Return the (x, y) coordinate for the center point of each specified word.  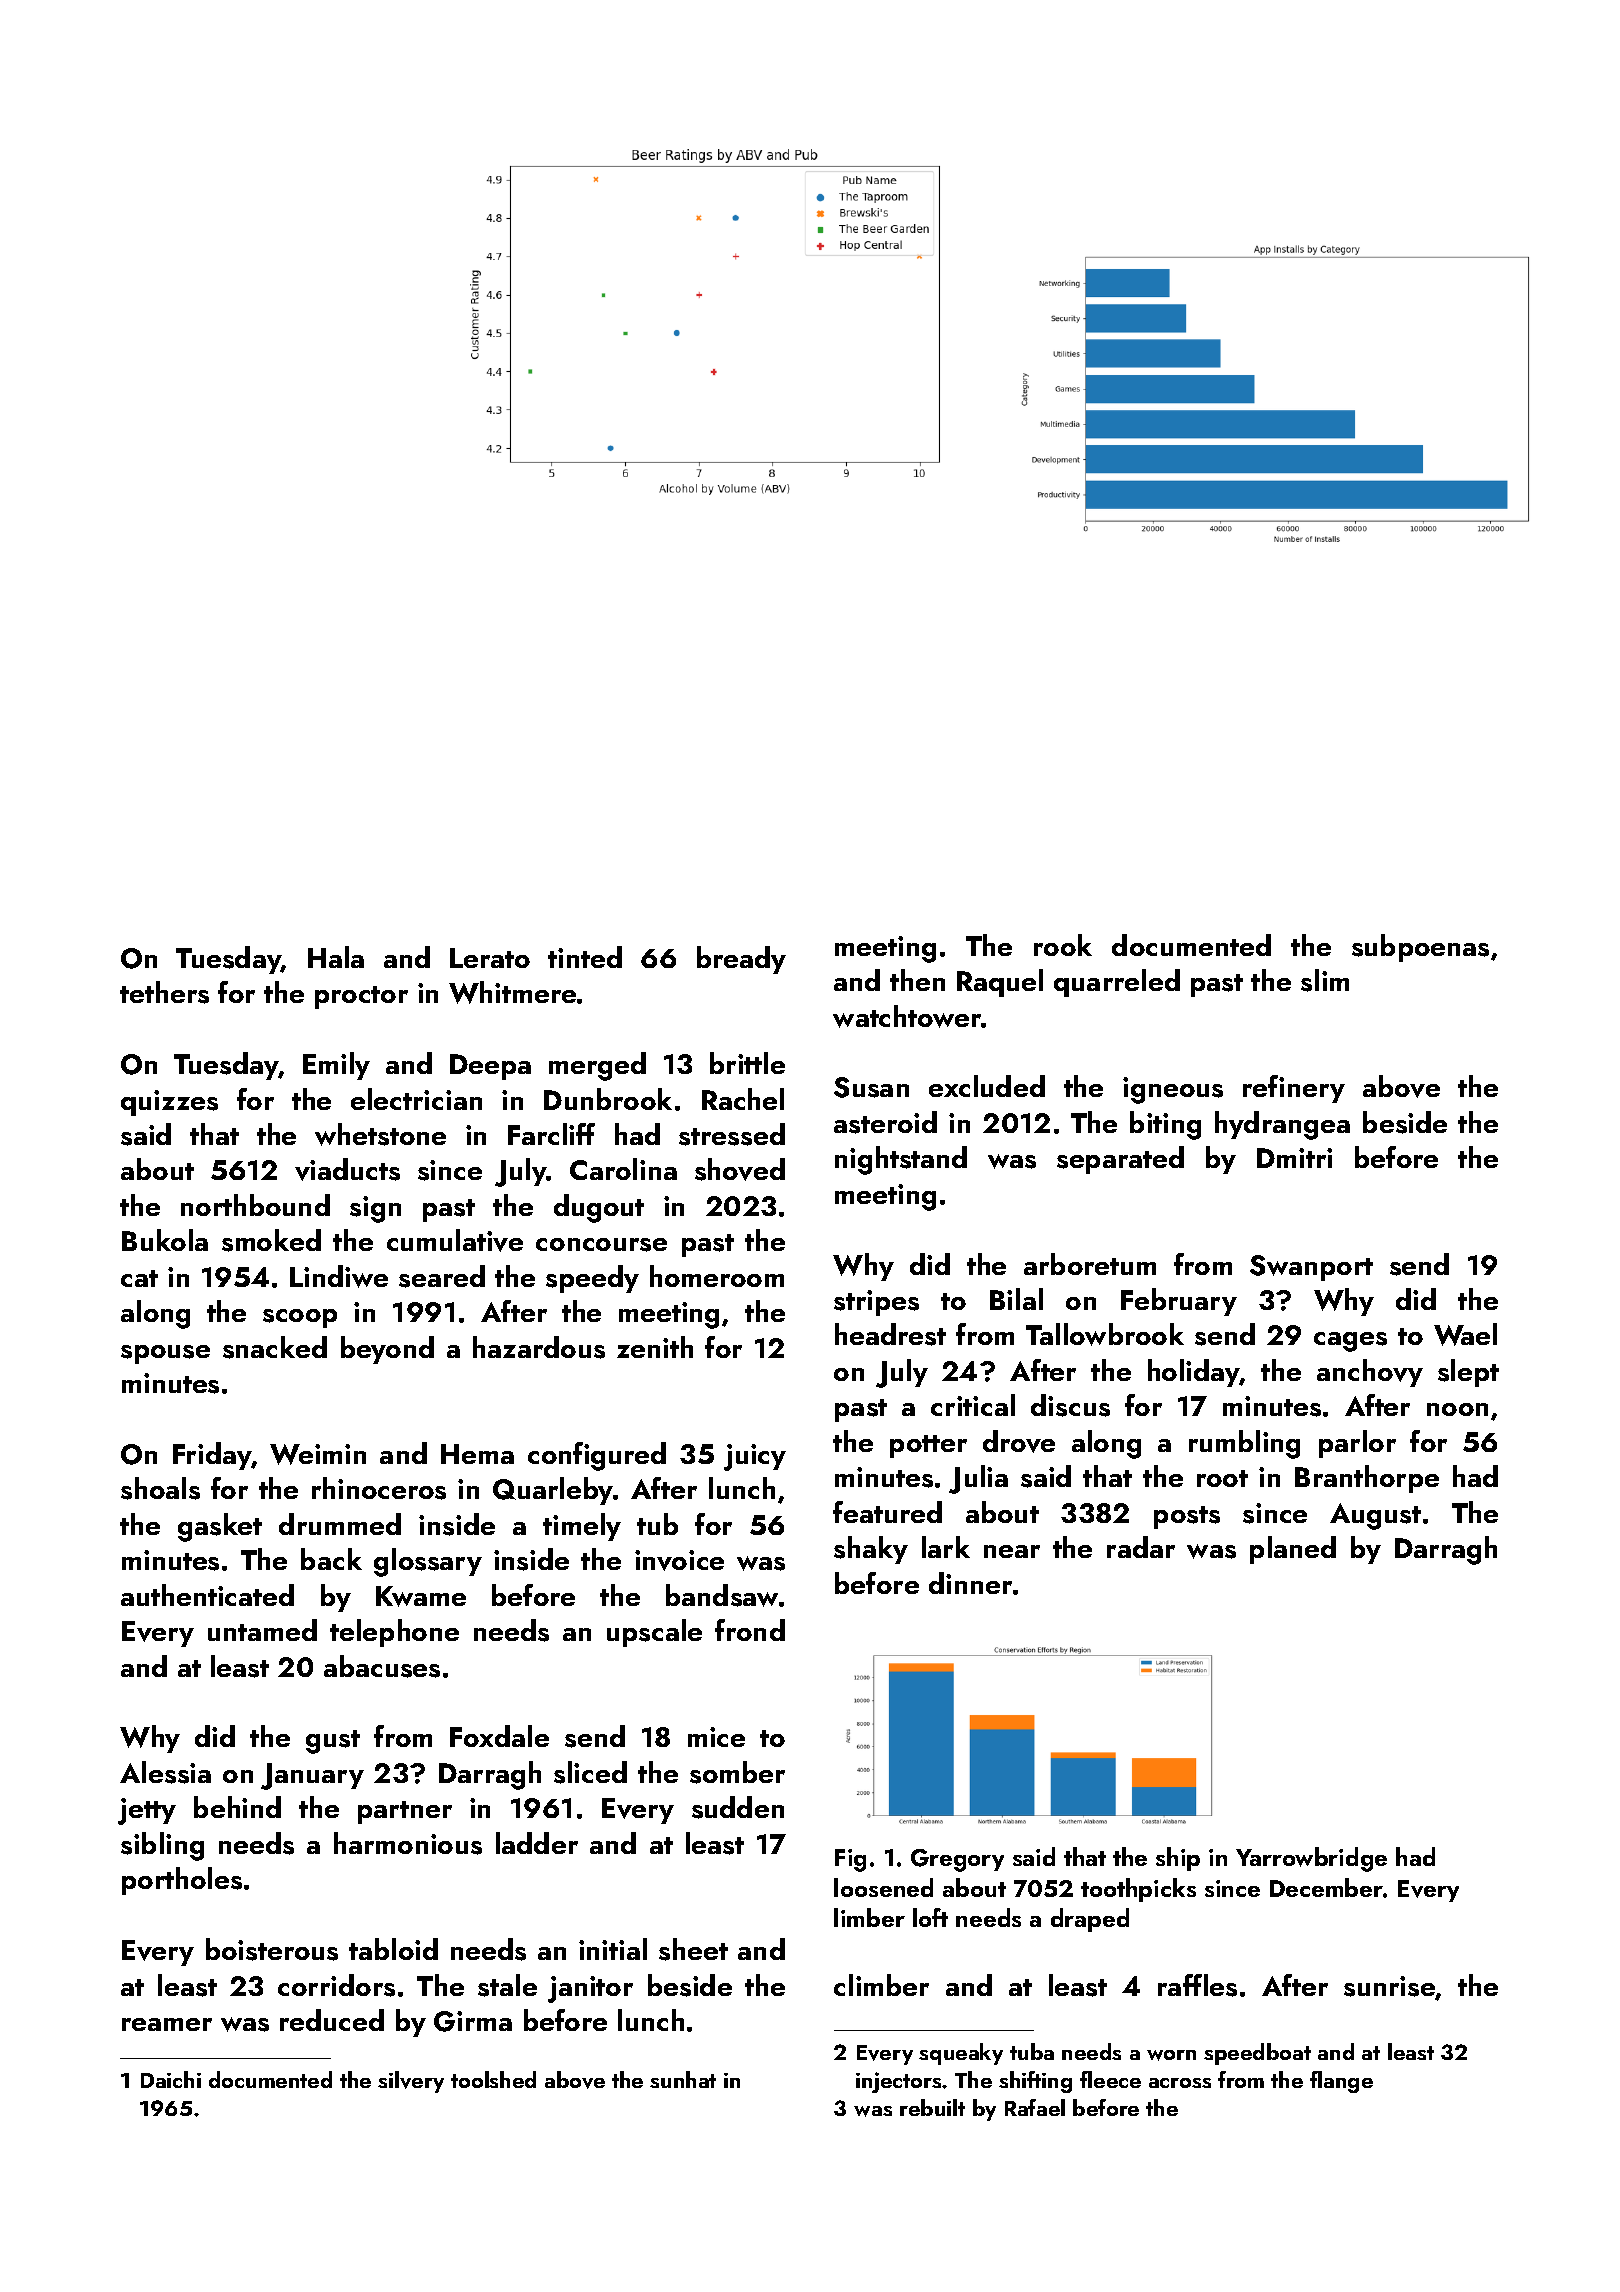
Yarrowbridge (1311, 1859)
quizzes (169, 1103)
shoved (740, 1169)
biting (1165, 1125)
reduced (332, 2020)
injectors (898, 2082)
